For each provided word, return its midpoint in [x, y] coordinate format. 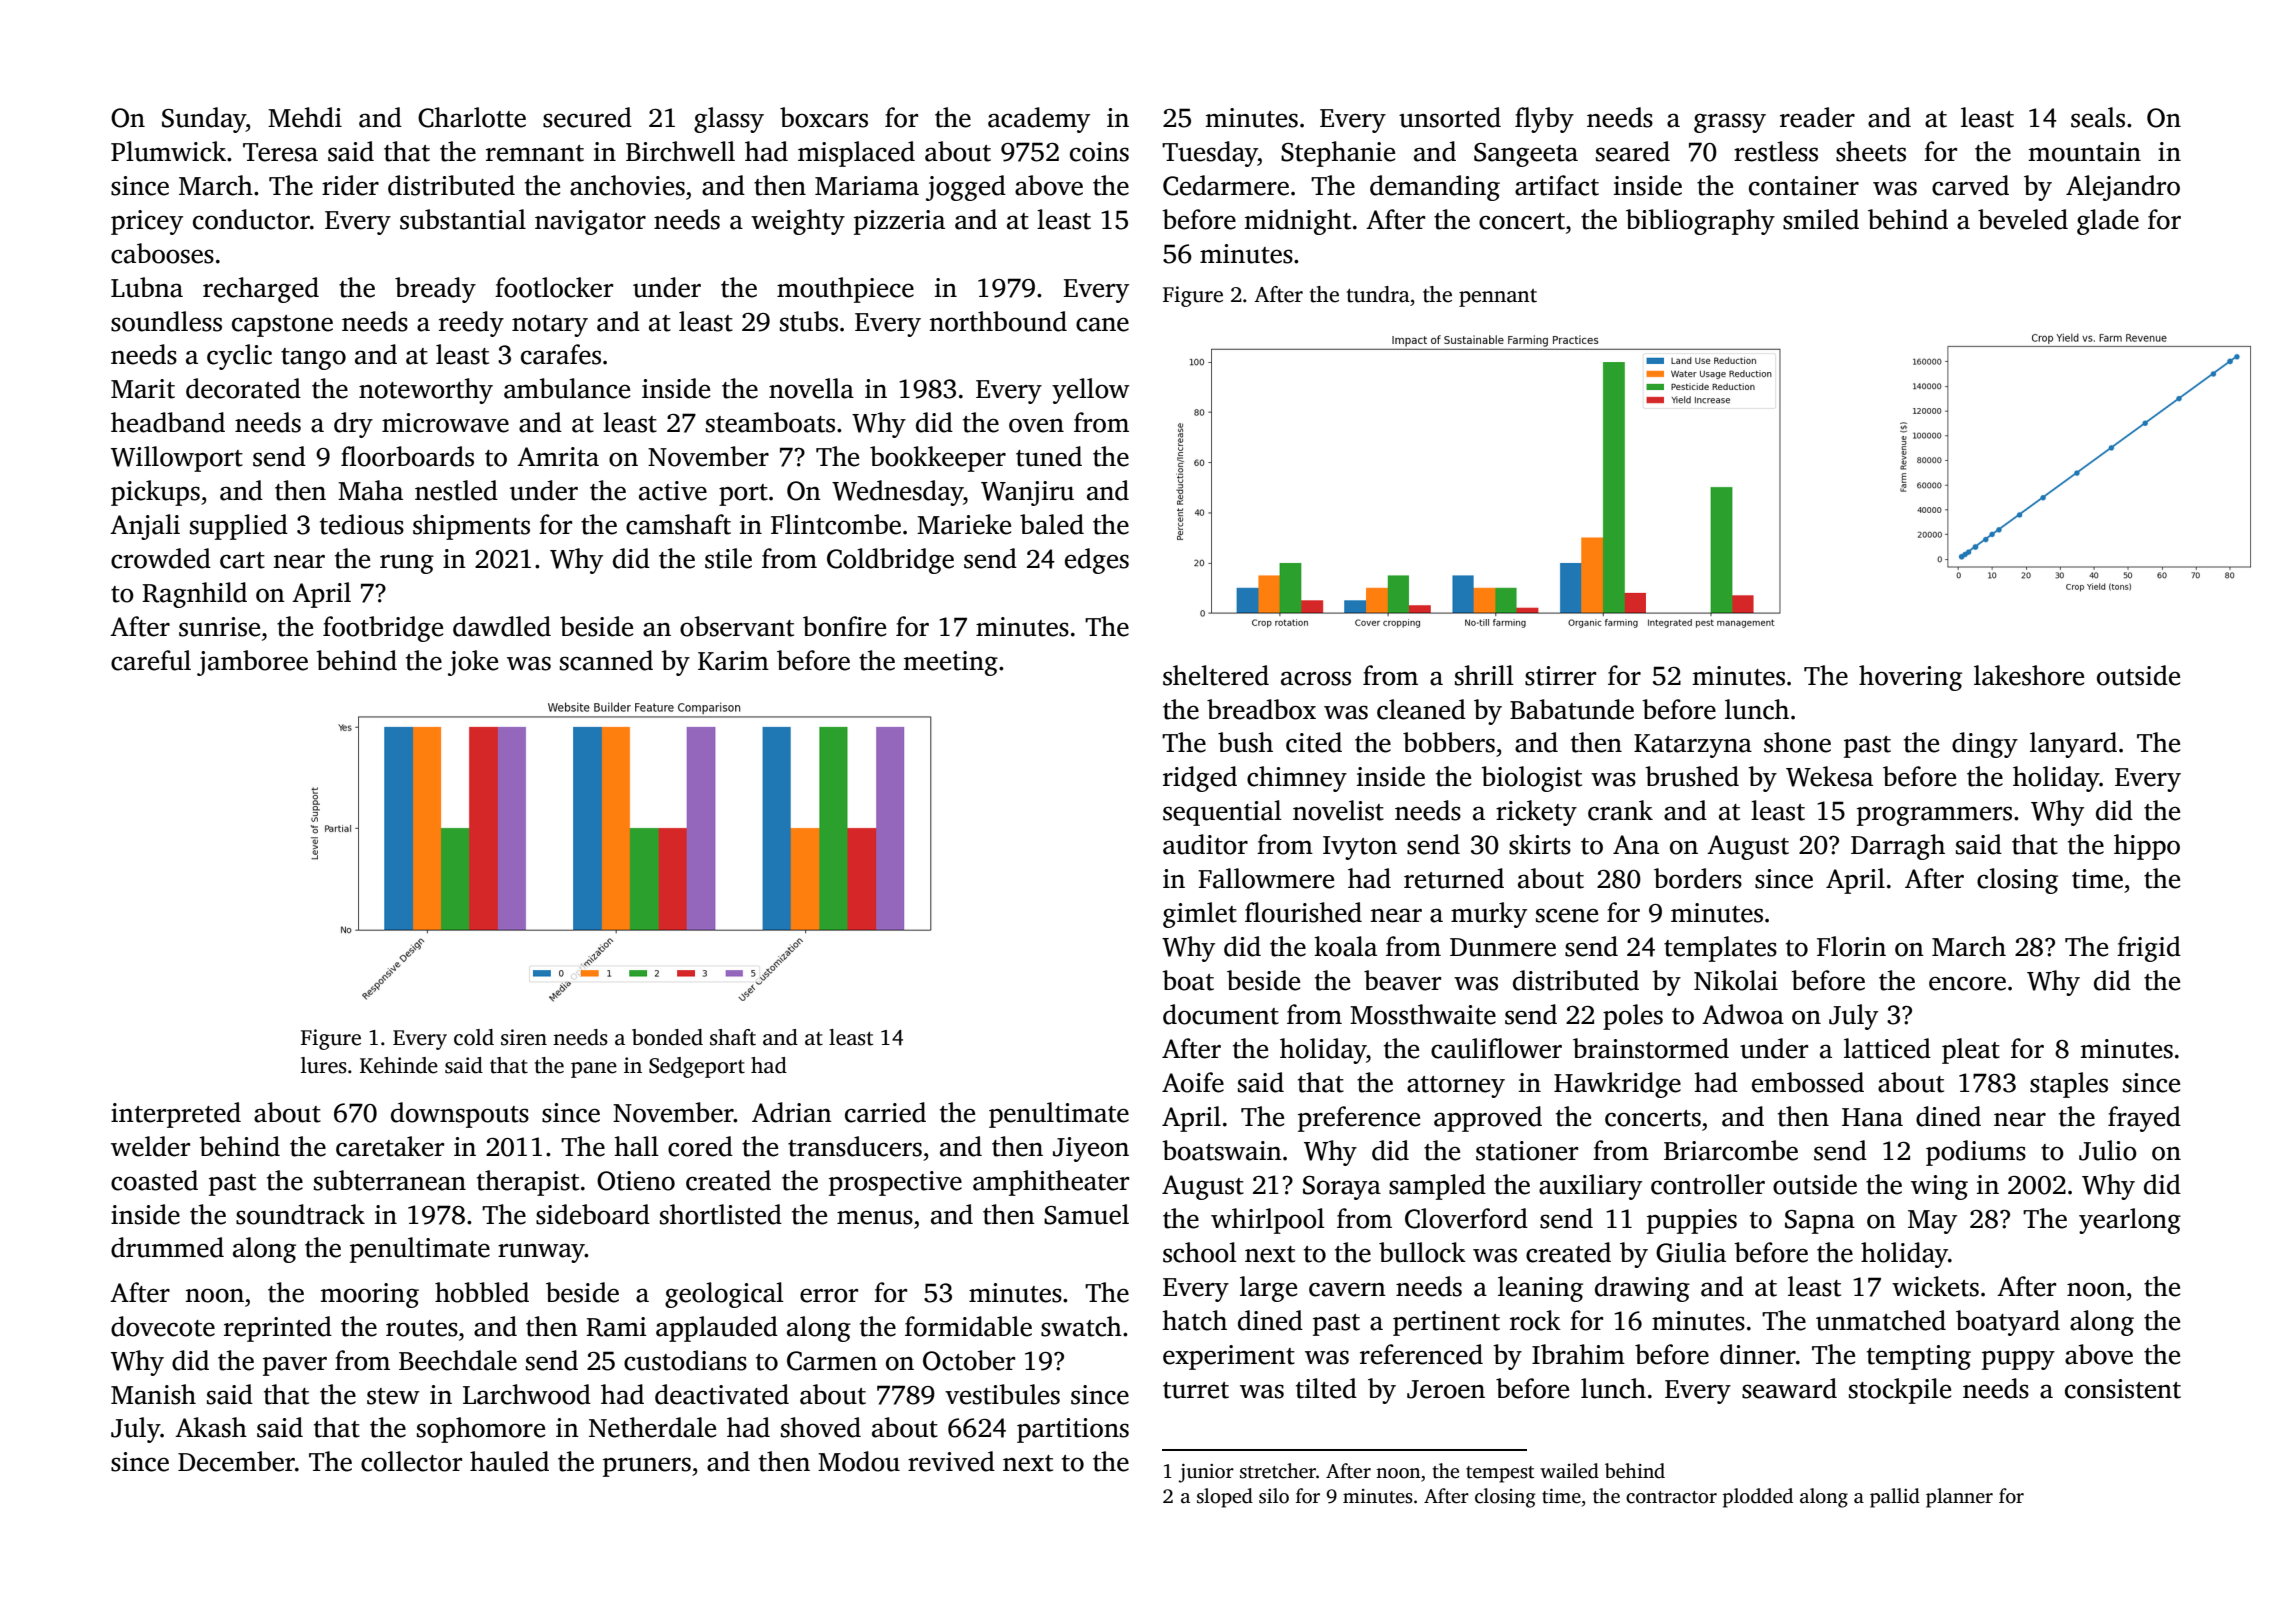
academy [1039, 120]
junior [1206, 1473]
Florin [1851, 946]
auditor [1205, 844]
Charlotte [472, 117]
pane [594, 1070]
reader [1817, 117]
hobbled [482, 1292]
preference [1359, 1119]
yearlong [2130, 1221]
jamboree [252, 663]
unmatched [1881, 1320]
